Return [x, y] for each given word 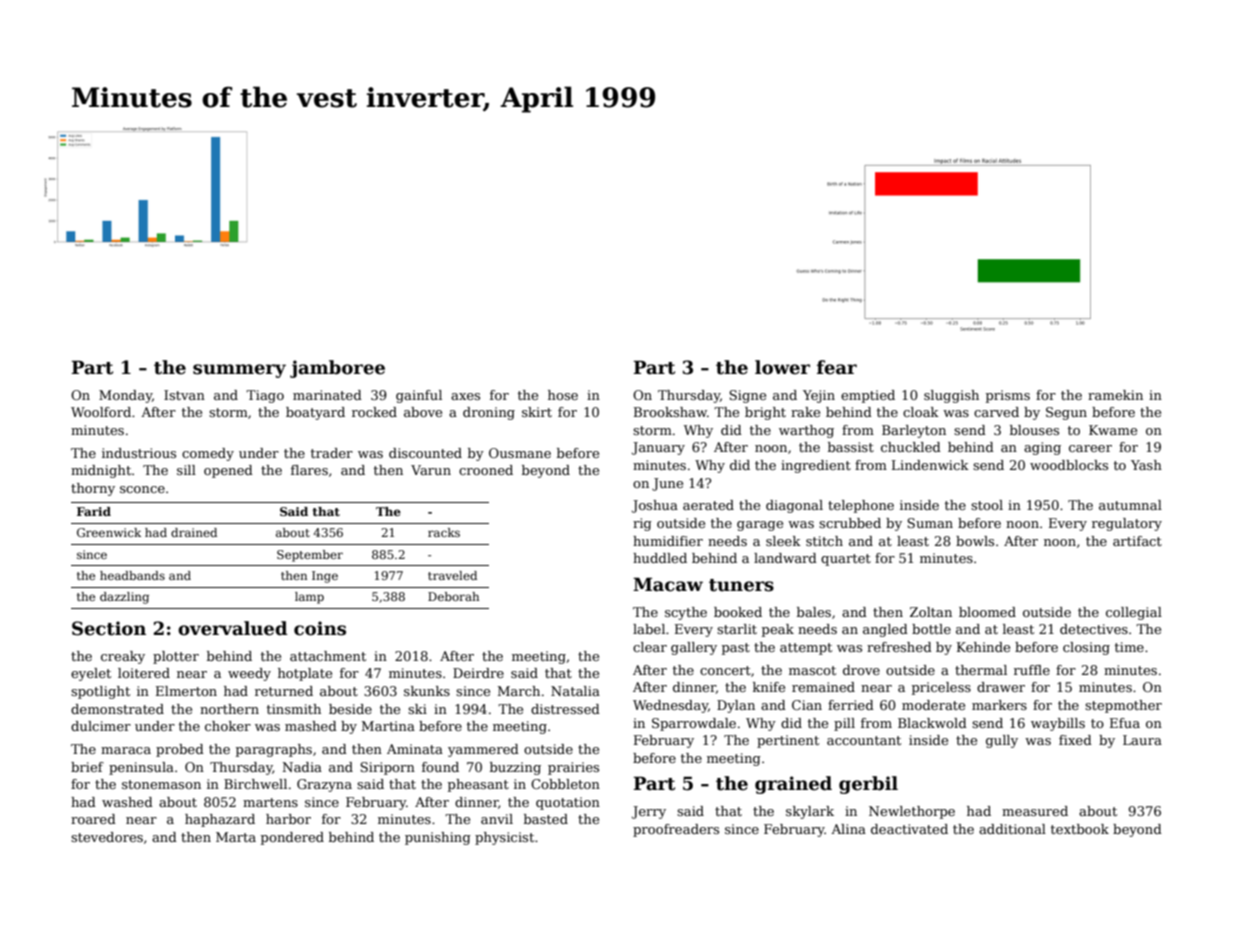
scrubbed [850, 523]
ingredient [816, 466]
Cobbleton [565, 784]
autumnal [1130, 505]
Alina [848, 829]
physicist [504, 838]
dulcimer [101, 726]
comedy [208, 454]
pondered [292, 838]
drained [194, 532]
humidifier [668, 541]
